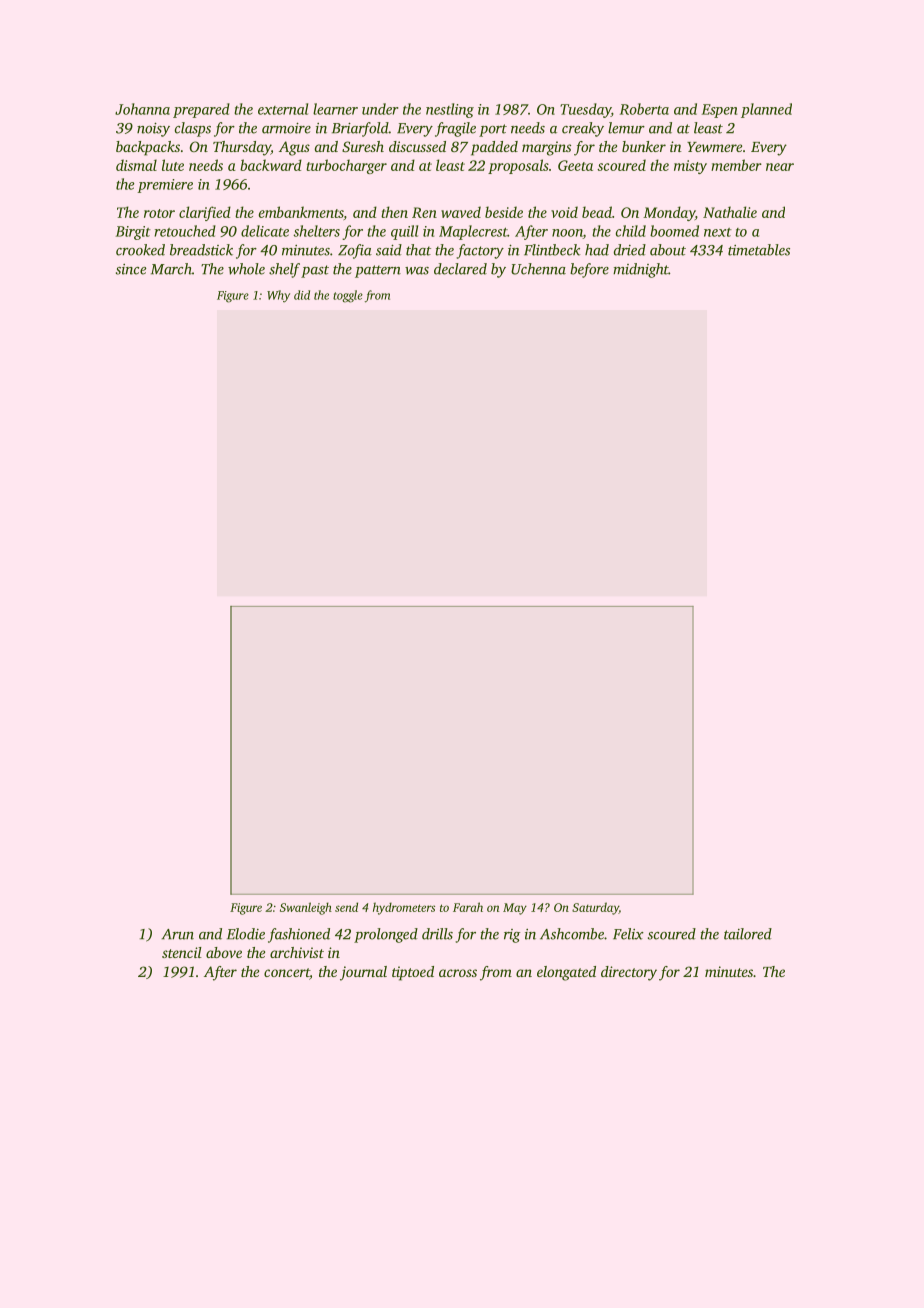 The image size is (924, 1308). I want to click on rig, so click(512, 936).
